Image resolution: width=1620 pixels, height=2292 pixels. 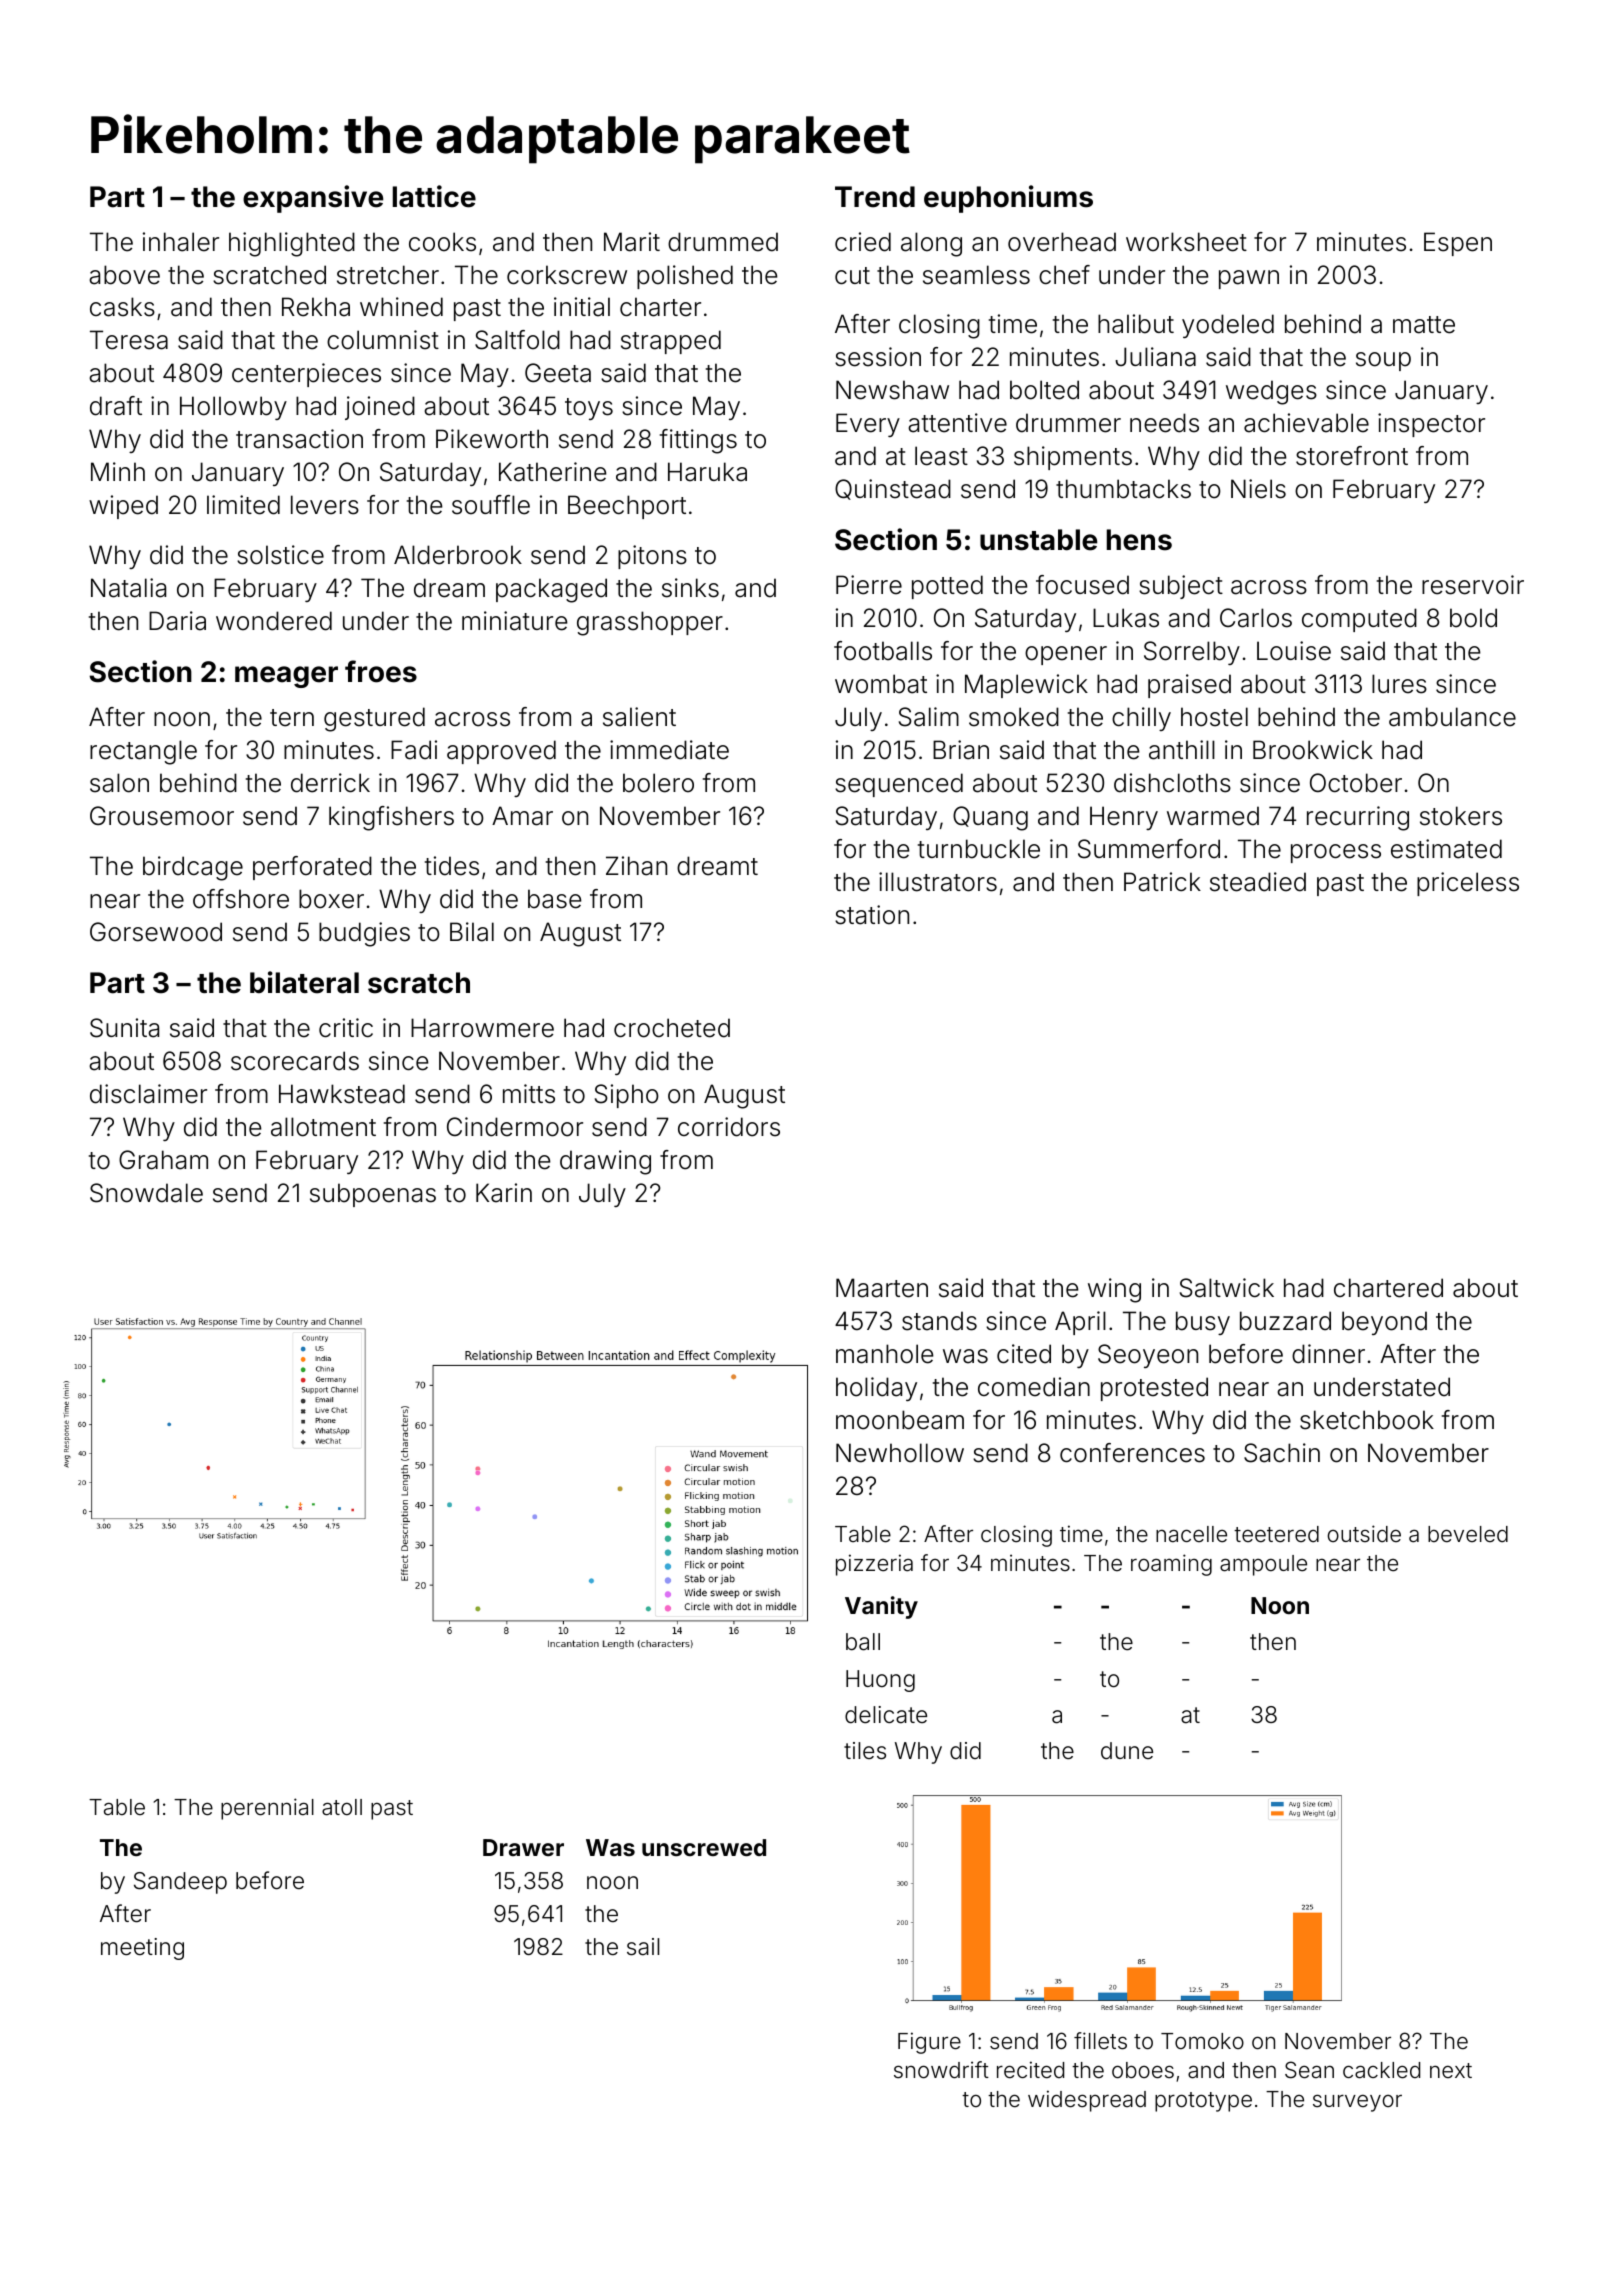 What do you see at coordinates (881, 1607) in the screenshot?
I see `Vanity` at bounding box center [881, 1607].
